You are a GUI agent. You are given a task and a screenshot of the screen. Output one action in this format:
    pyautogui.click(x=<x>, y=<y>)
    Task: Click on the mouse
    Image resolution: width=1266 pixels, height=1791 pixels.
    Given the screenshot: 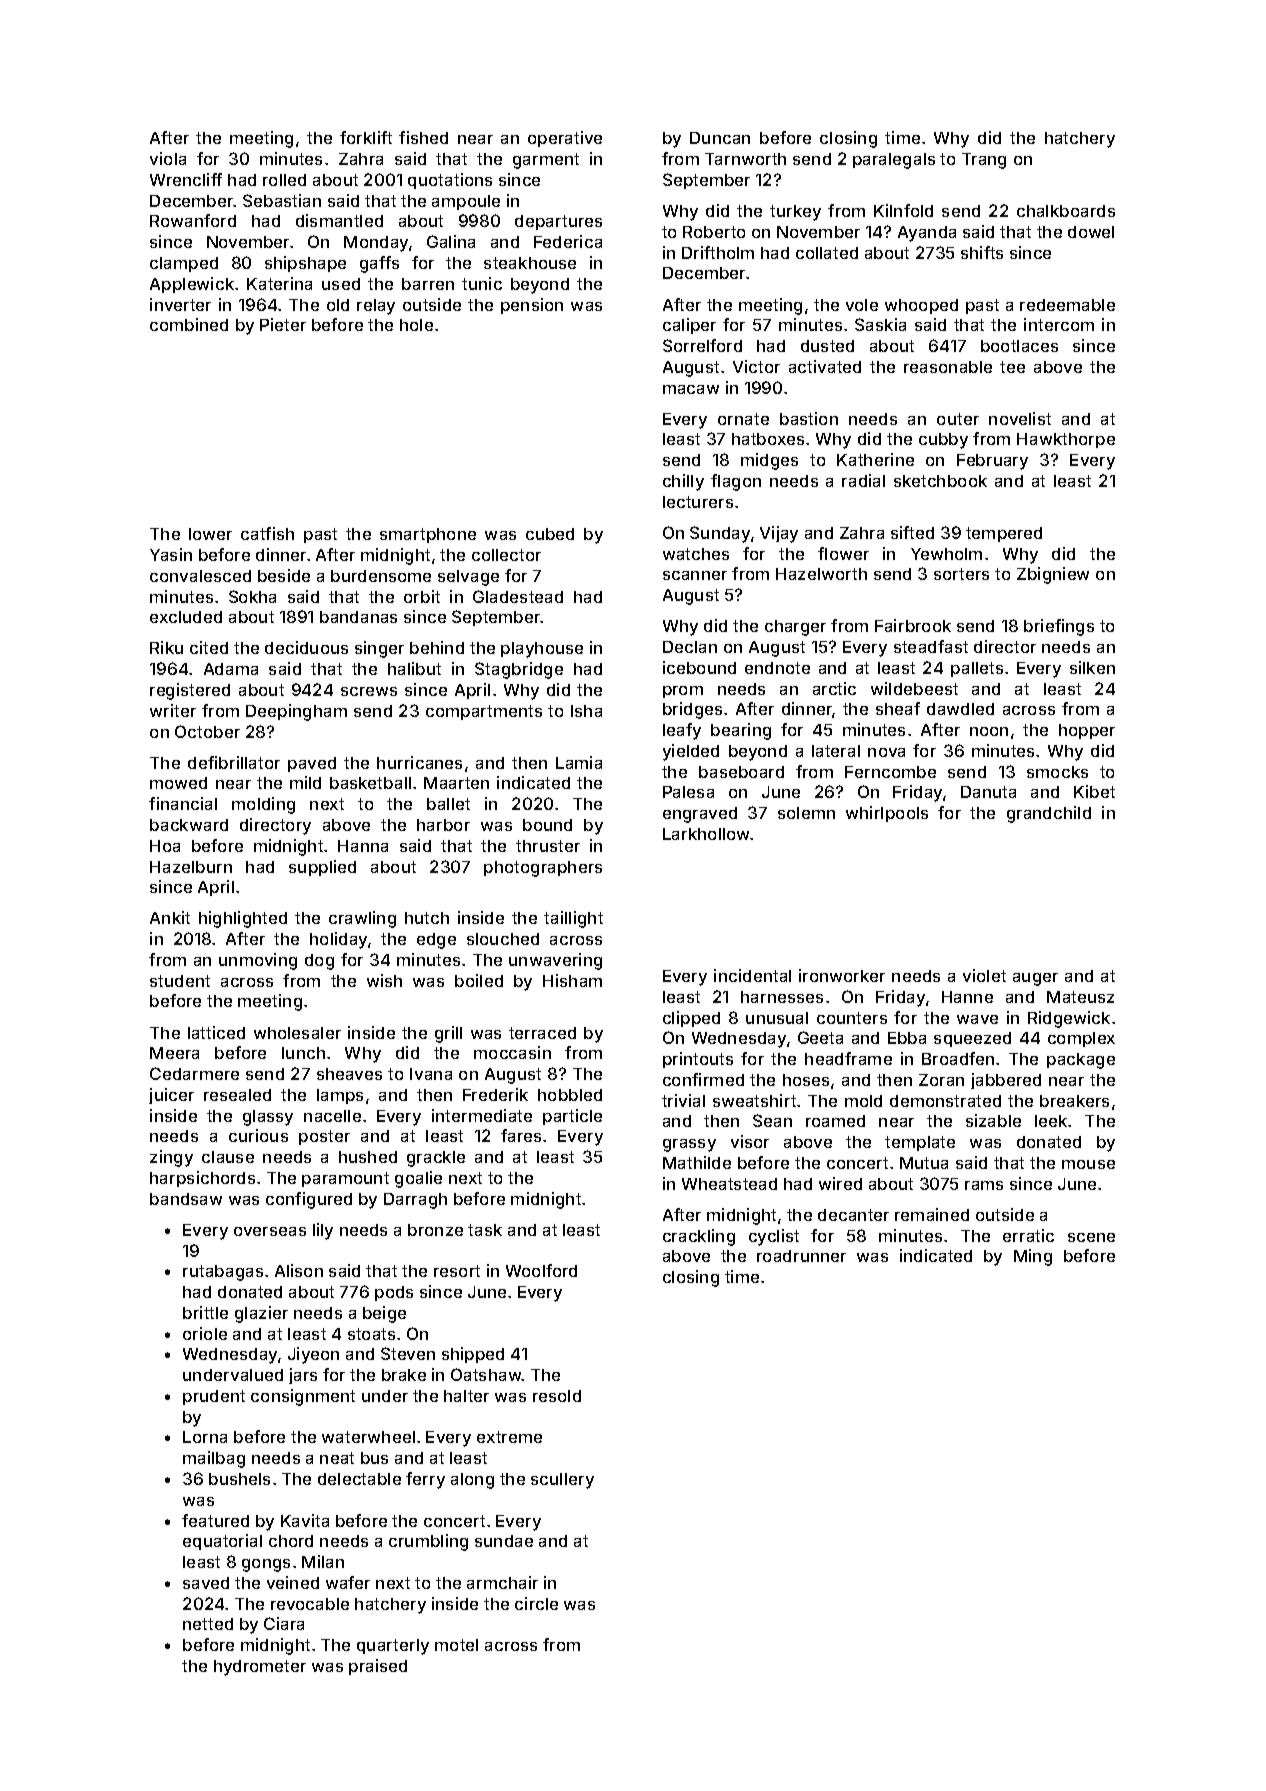 What is the action you would take?
    pyautogui.click(x=1088, y=1164)
